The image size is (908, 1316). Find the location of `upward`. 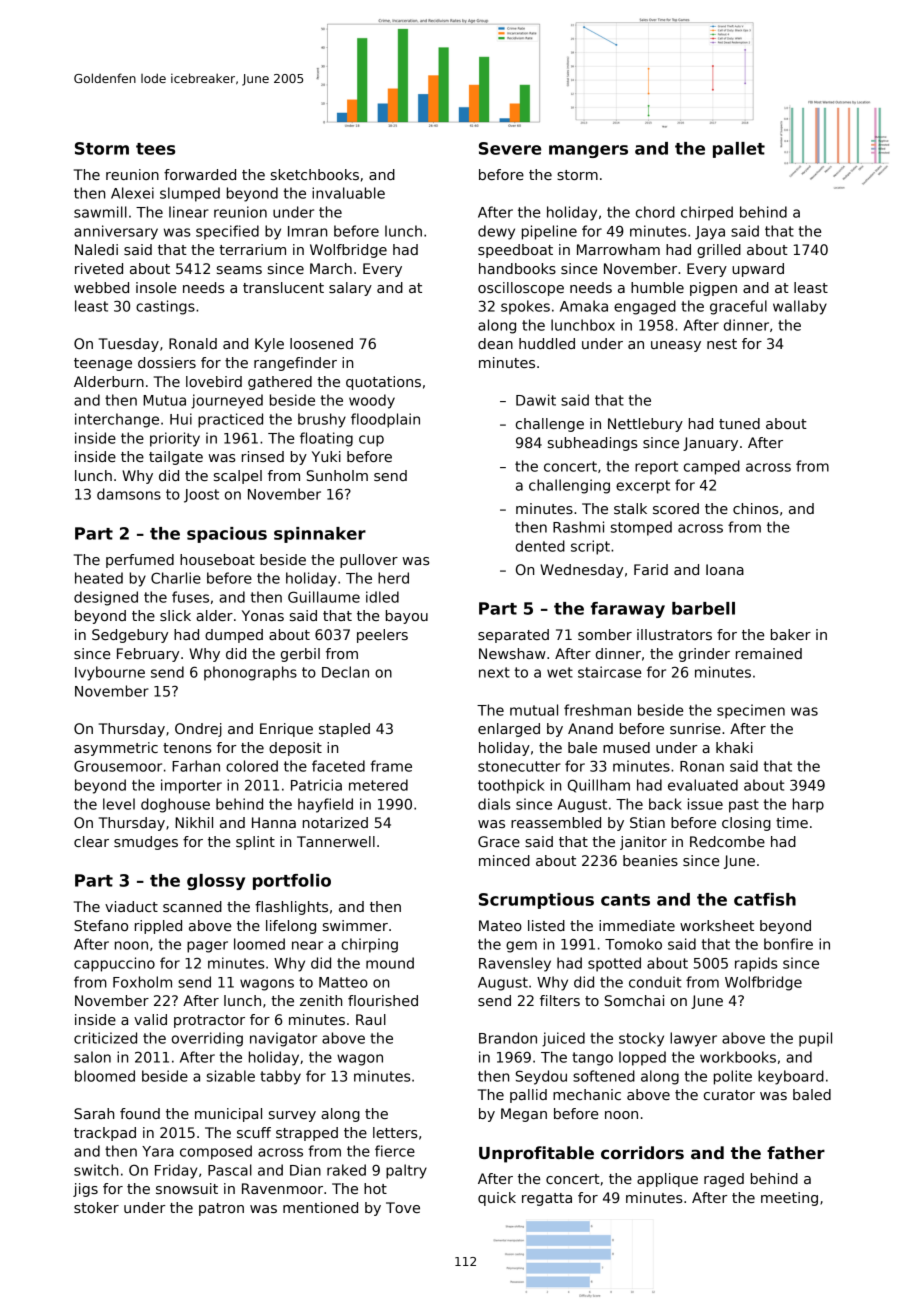

upward is located at coordinates (758, 270).
